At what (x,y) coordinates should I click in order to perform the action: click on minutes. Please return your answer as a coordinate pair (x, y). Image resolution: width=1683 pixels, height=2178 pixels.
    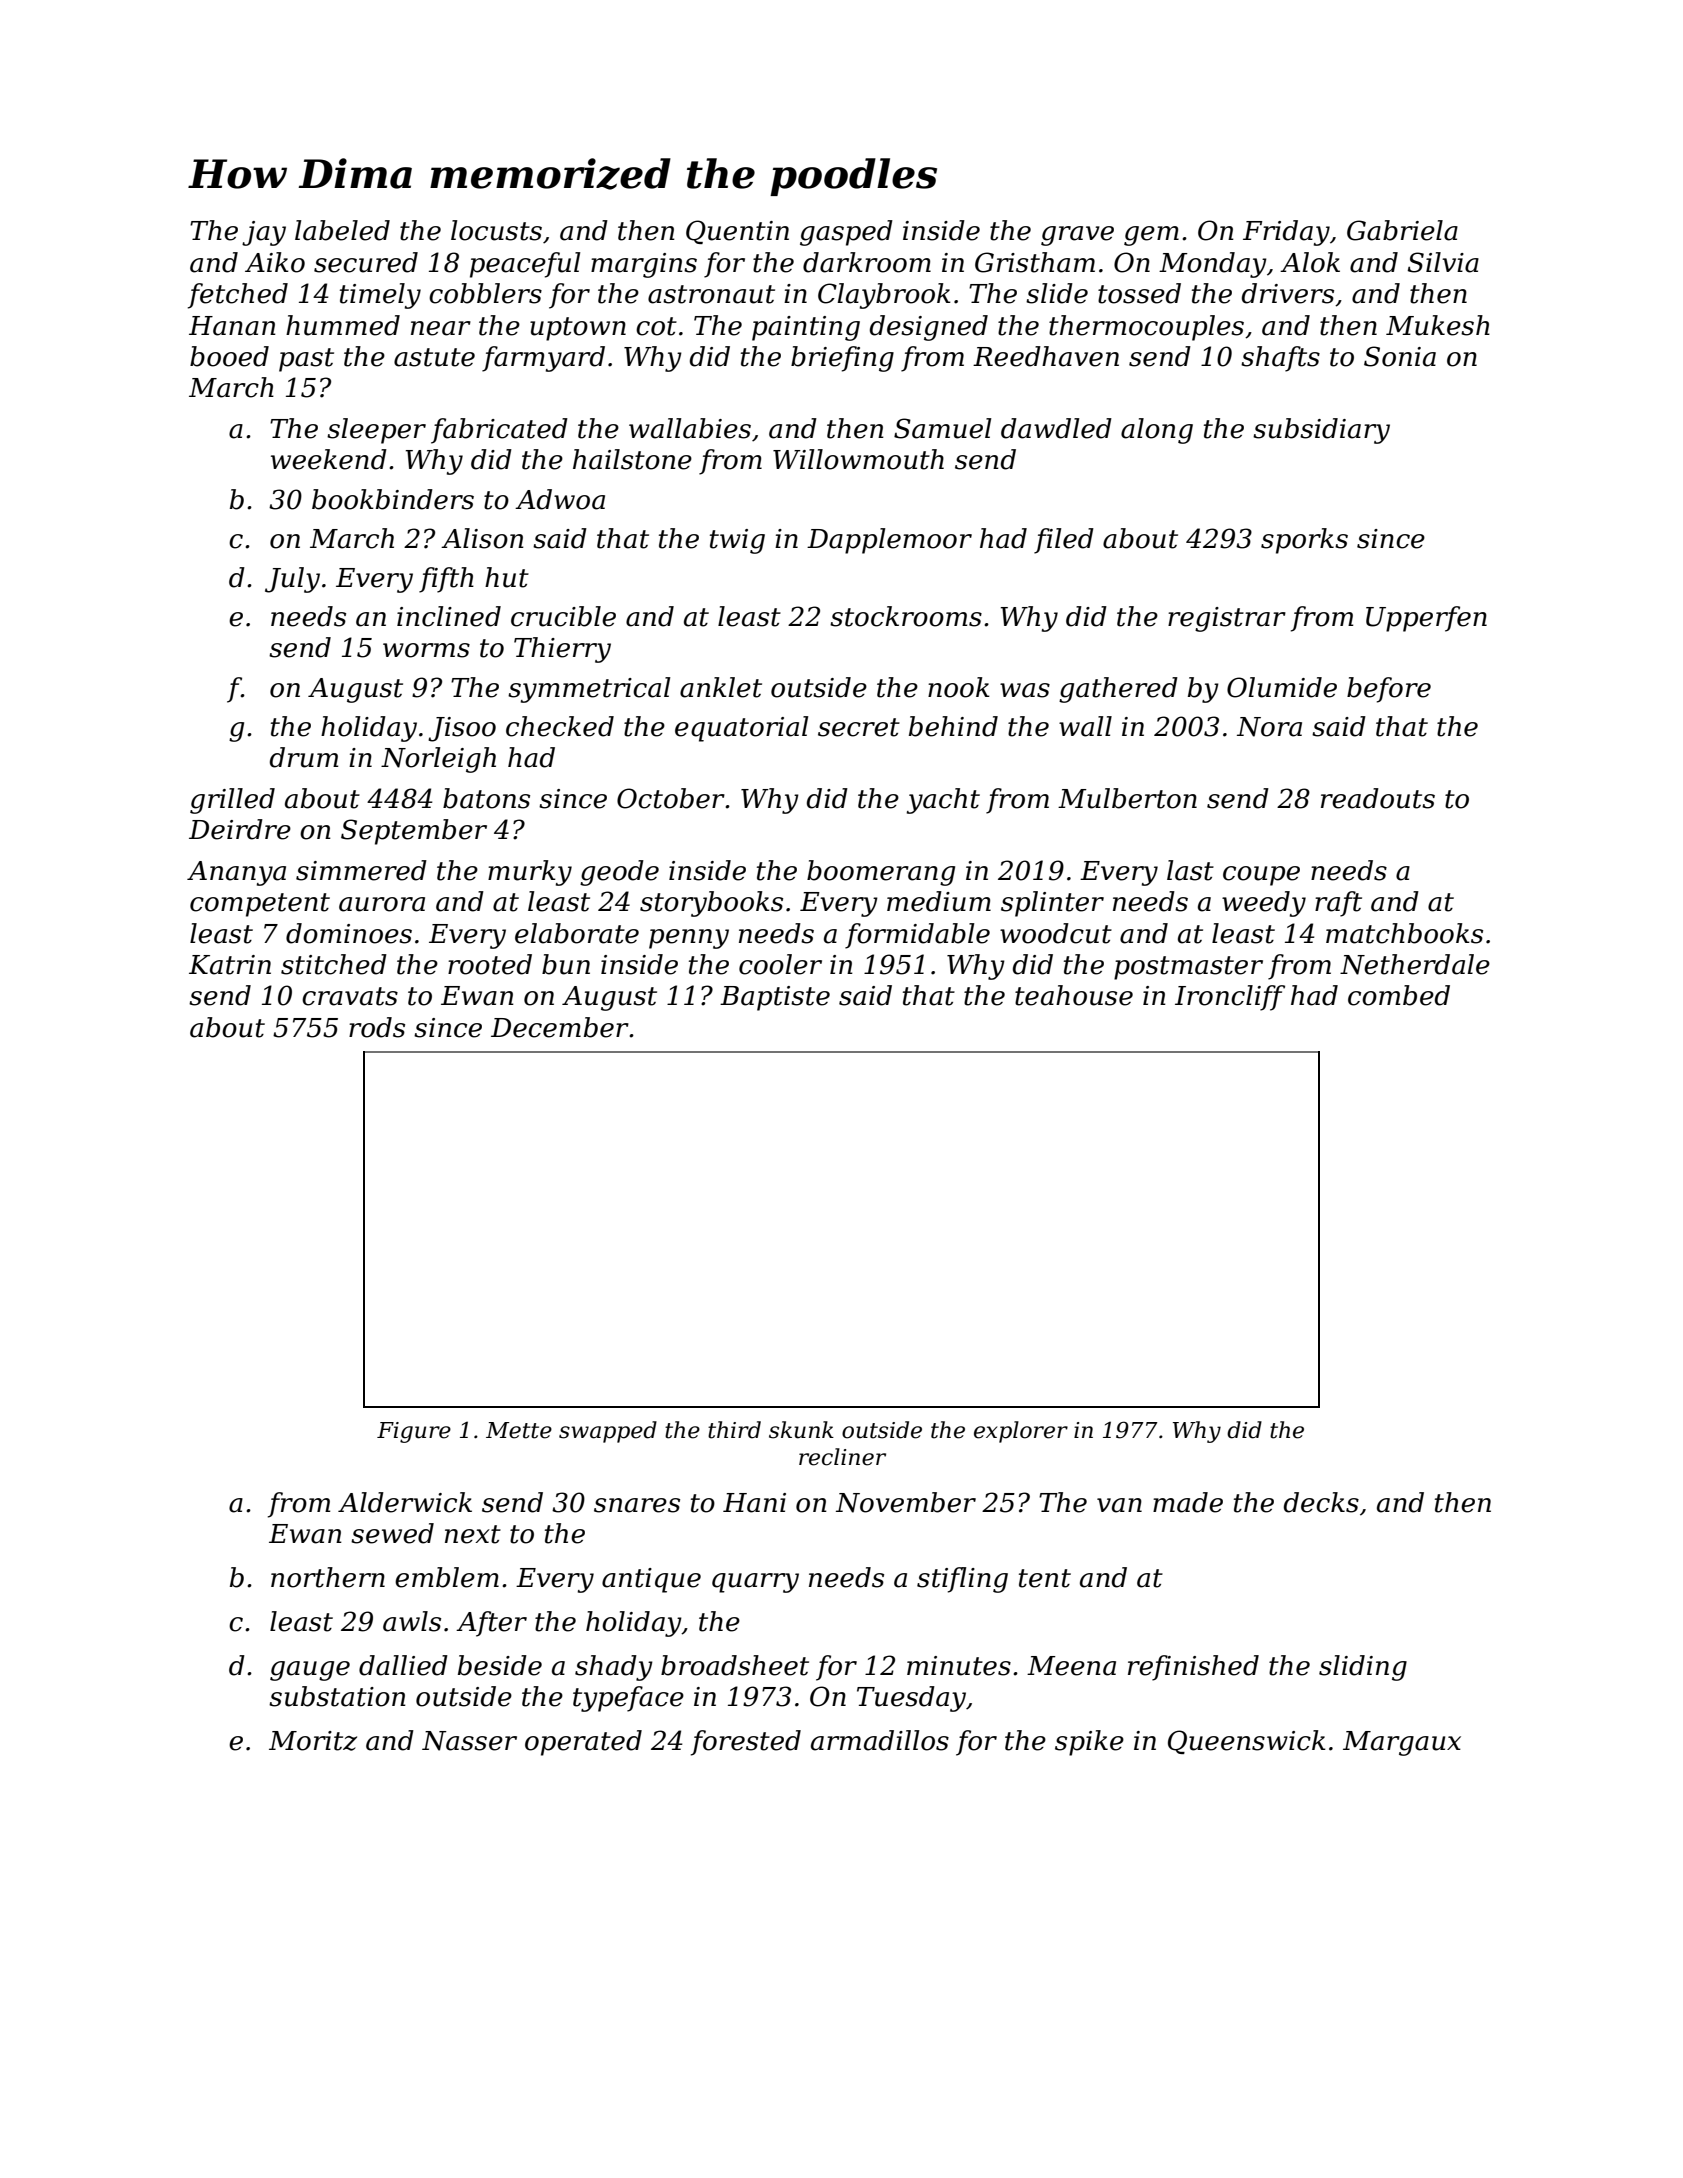
    Looking at the image, I should click on (959, 1666).
